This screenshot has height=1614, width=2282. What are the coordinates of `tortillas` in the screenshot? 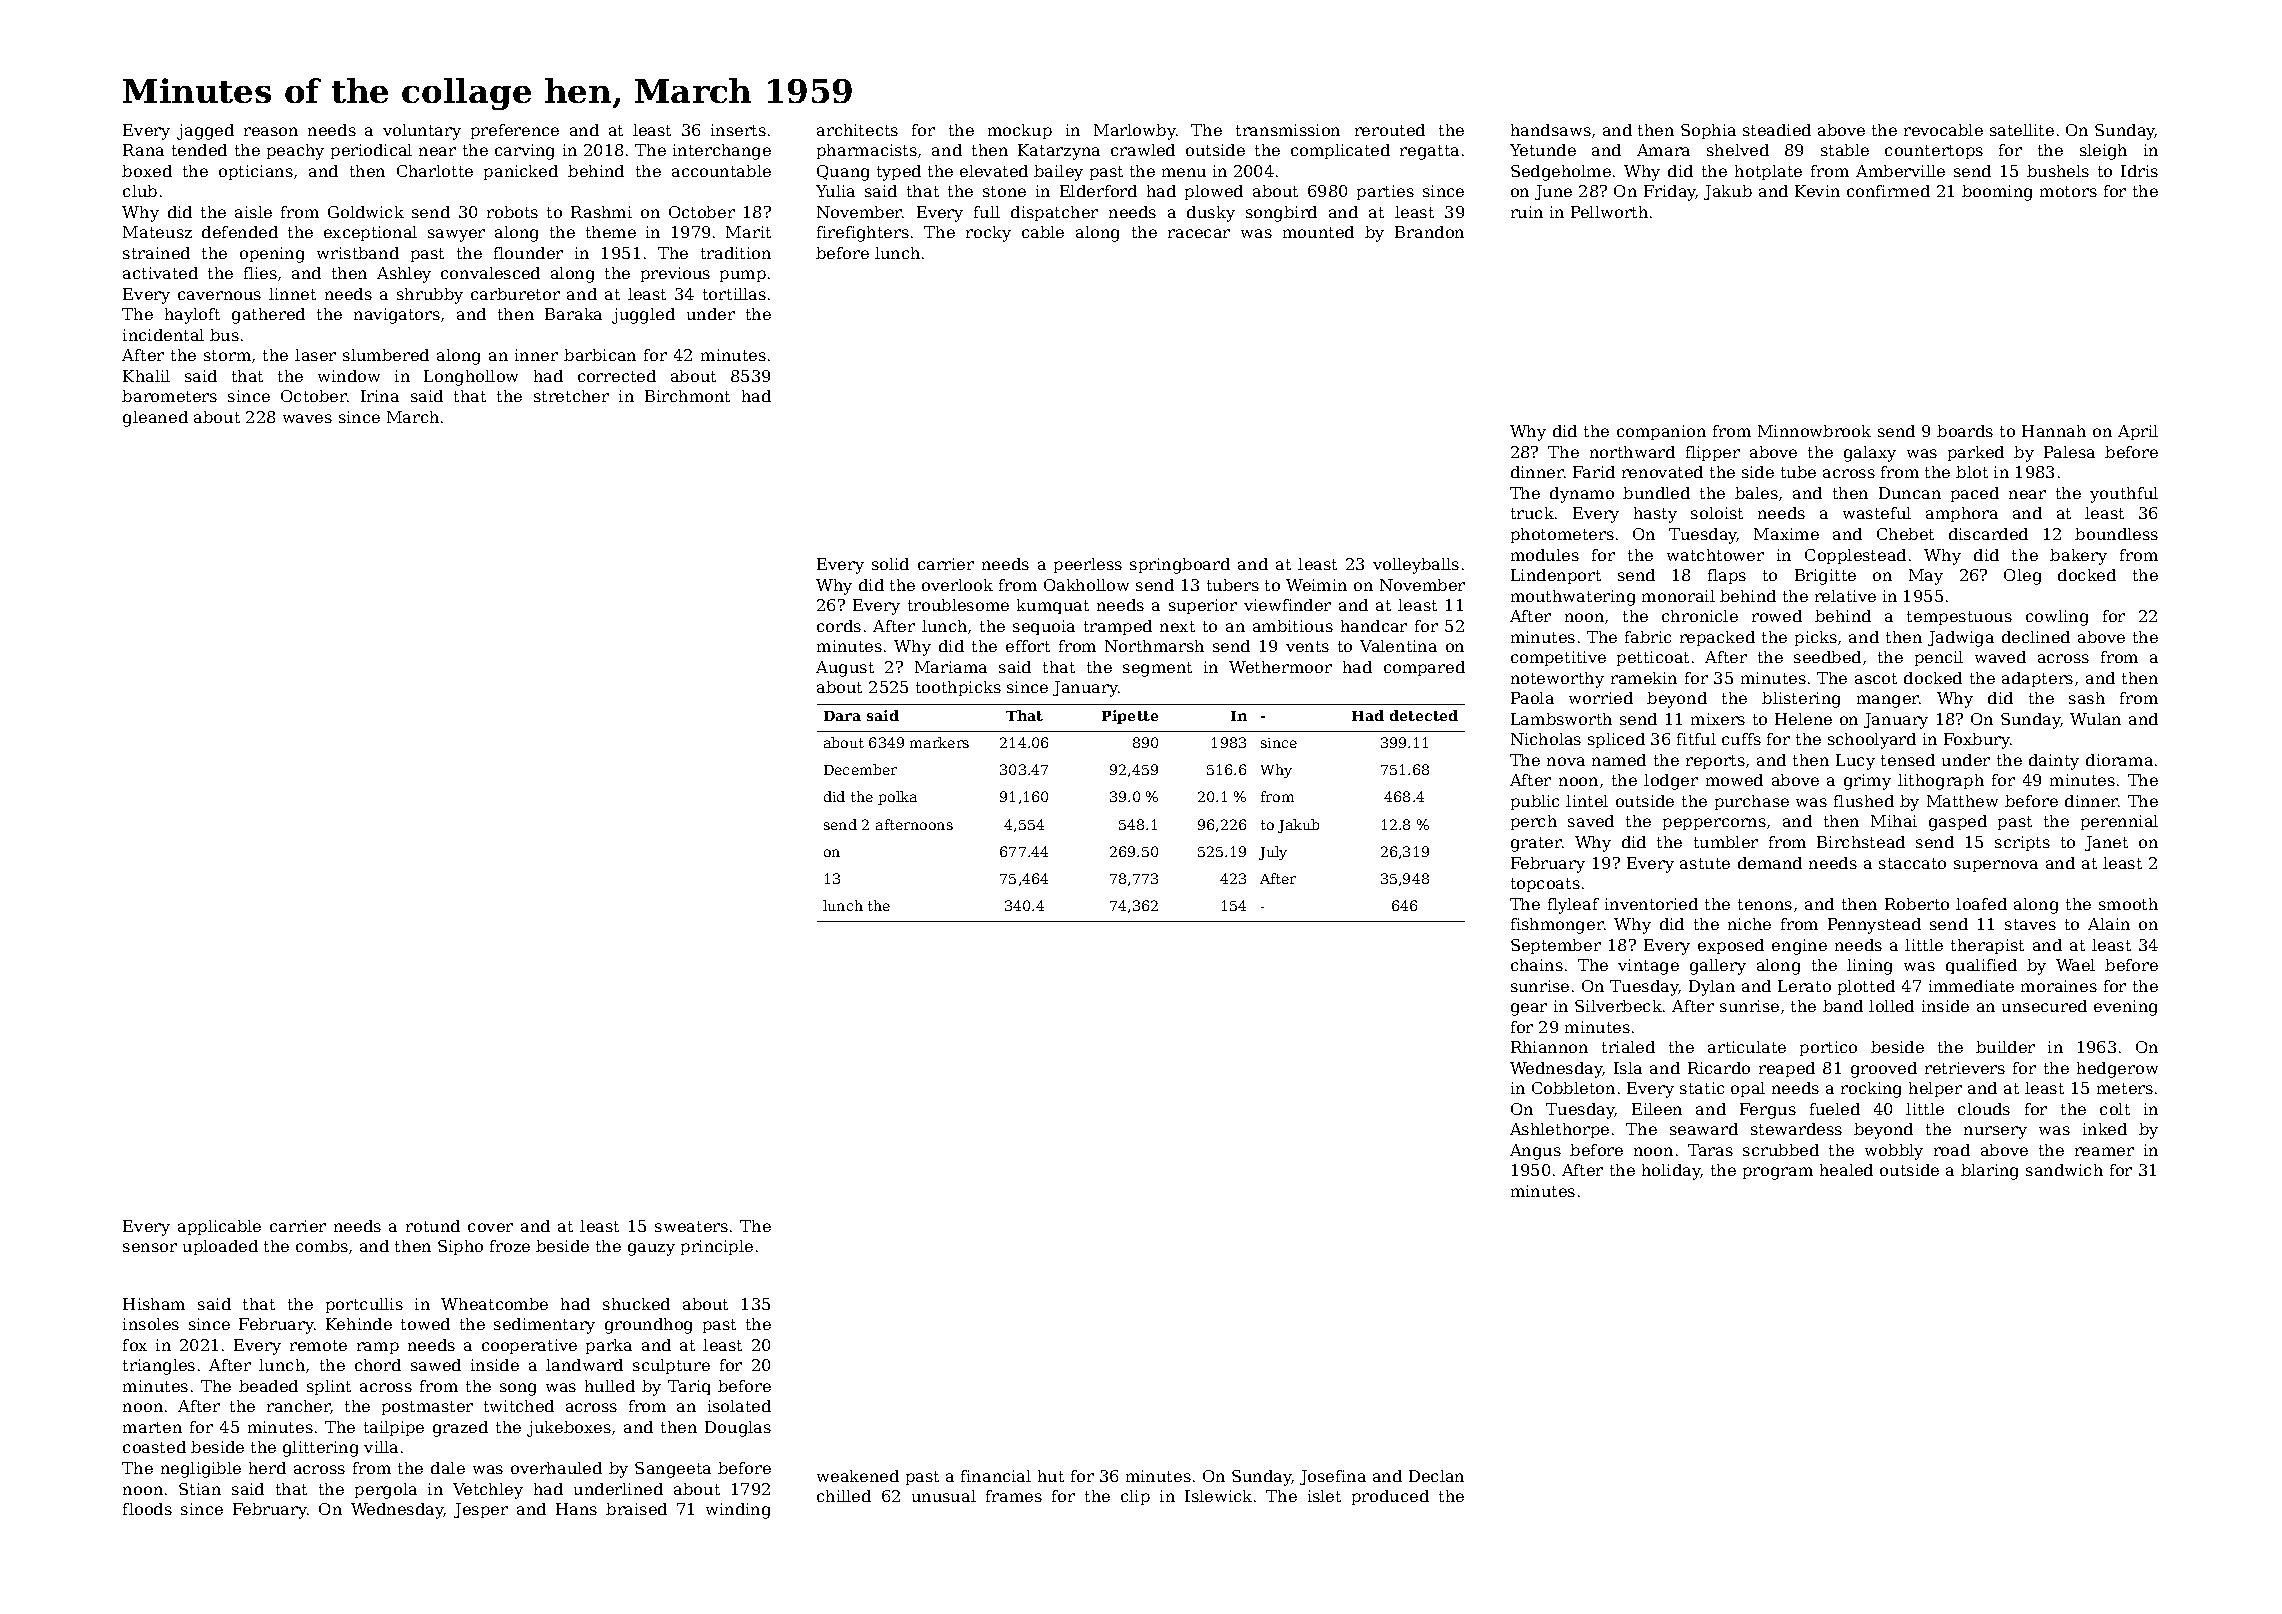 It's located at (734, 294).
